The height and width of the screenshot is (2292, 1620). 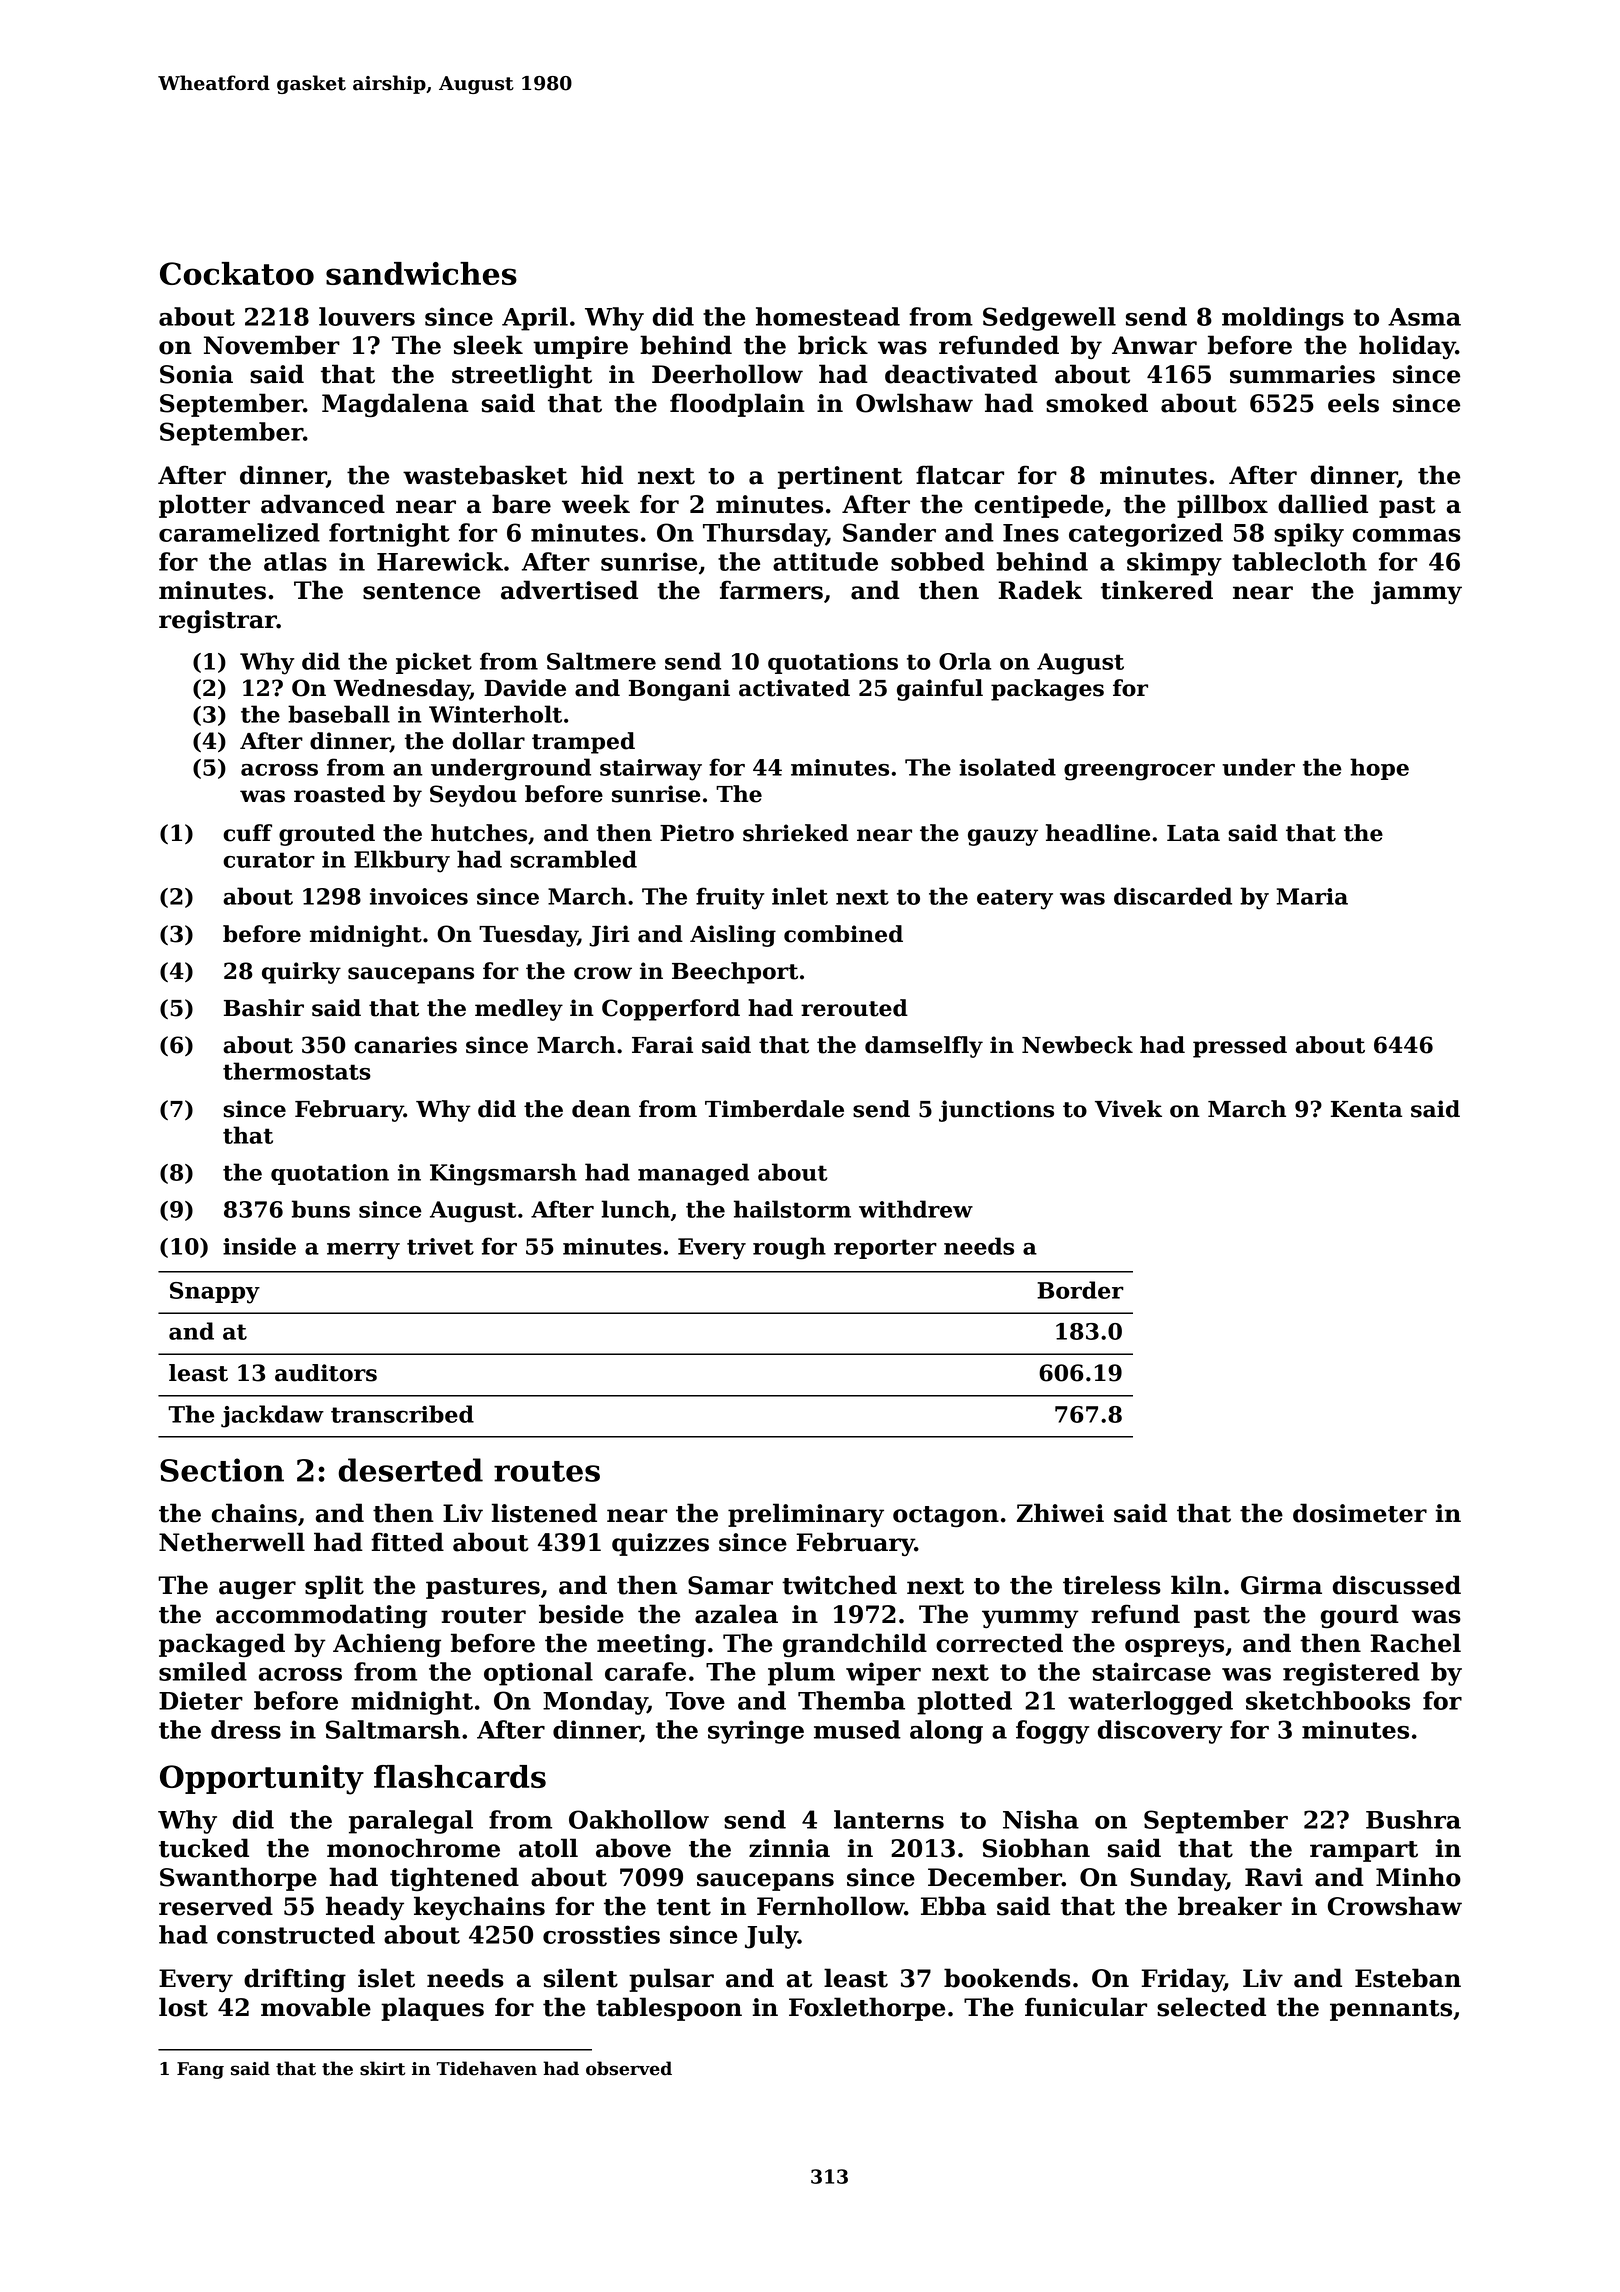 I want to click on Kenta, so click(x=1366, y=1109).
